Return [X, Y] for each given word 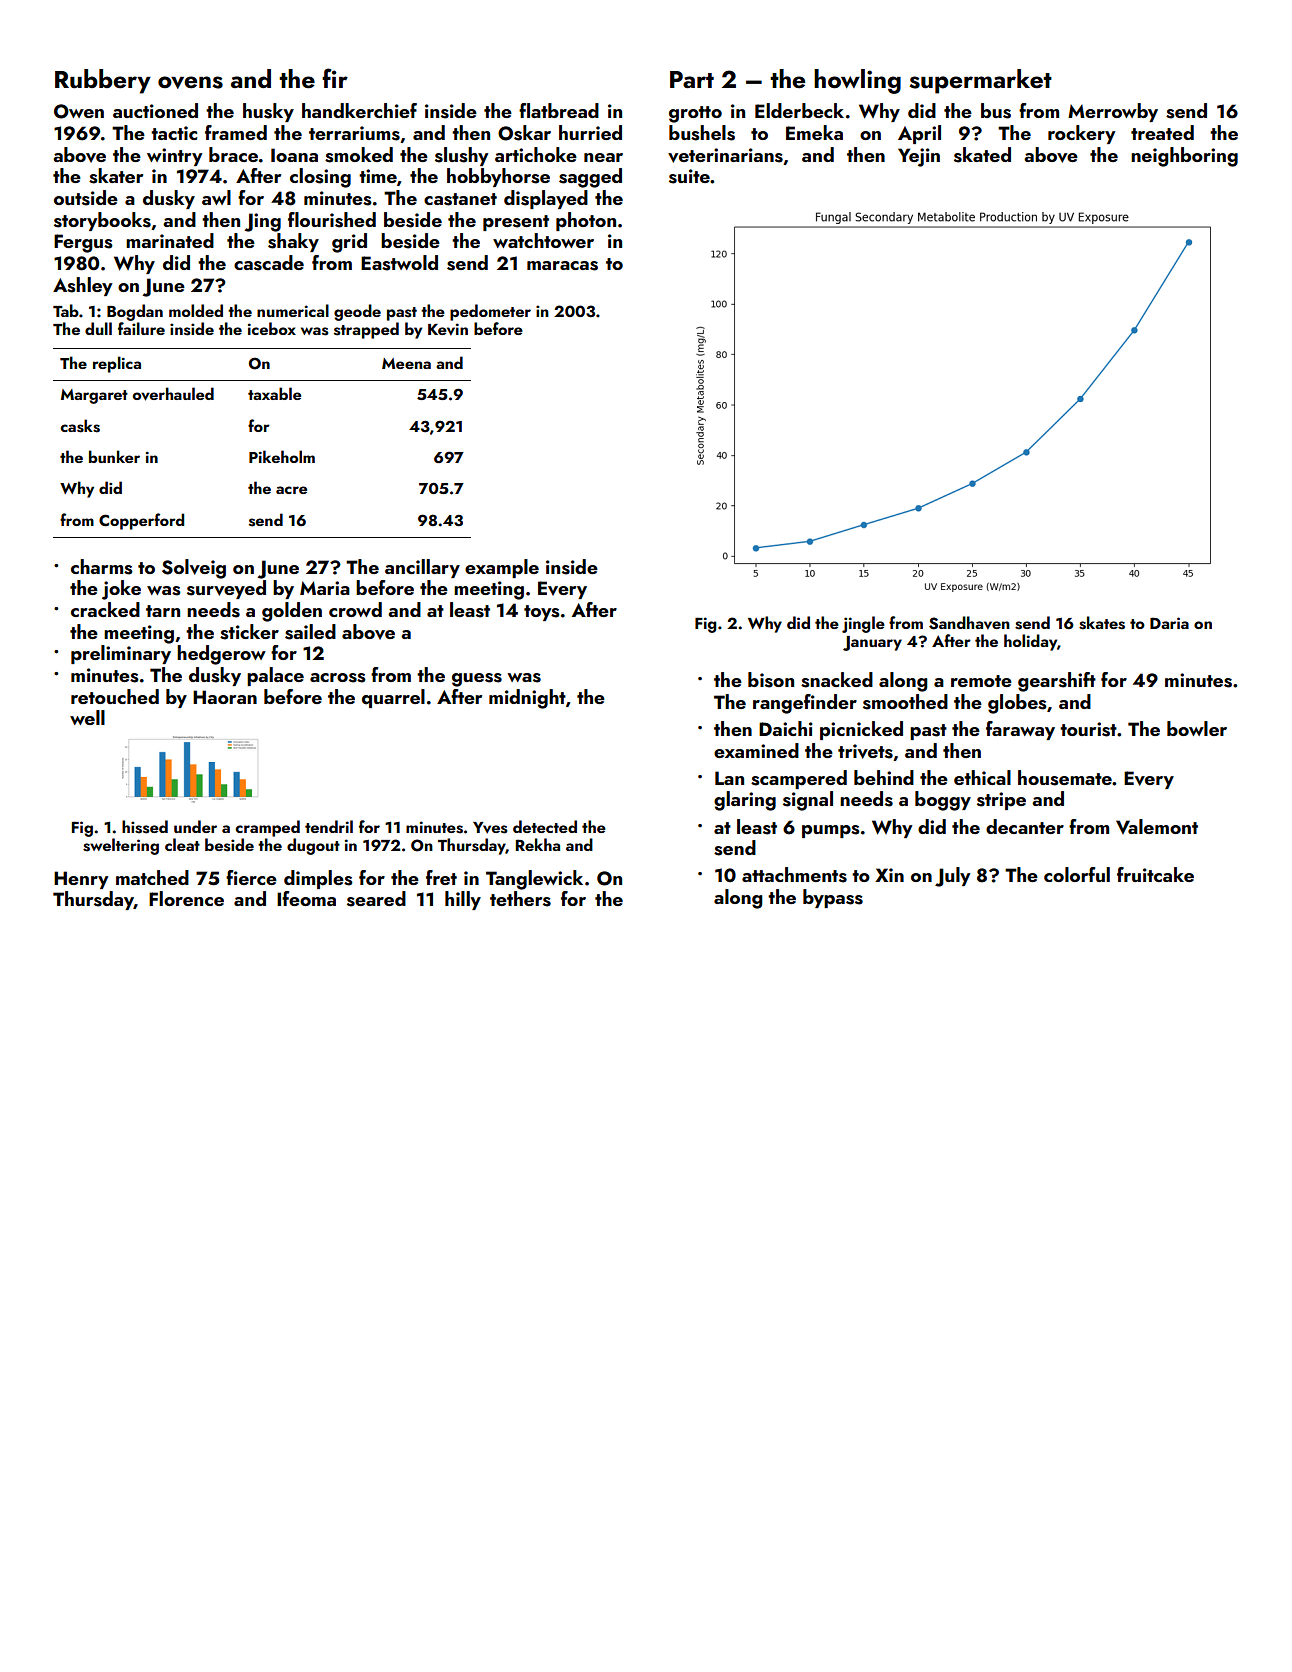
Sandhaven [969, 623]
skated [982, 155]
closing [320, 178]
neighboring [1184, 157]
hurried [590, 132]
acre [291, 490]
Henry [81, 880]
